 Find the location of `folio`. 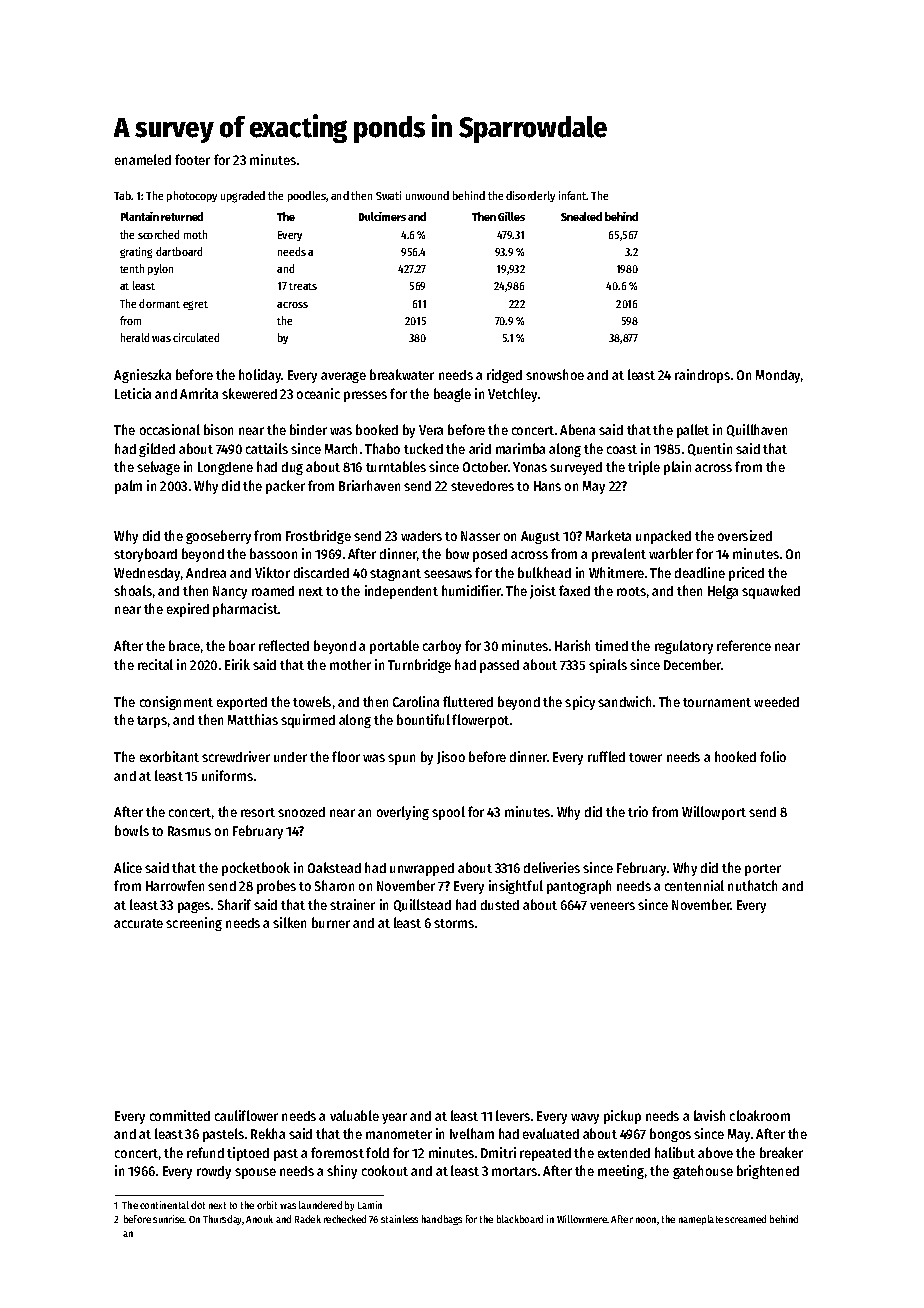

folio is located at coordinates (773, 756).
